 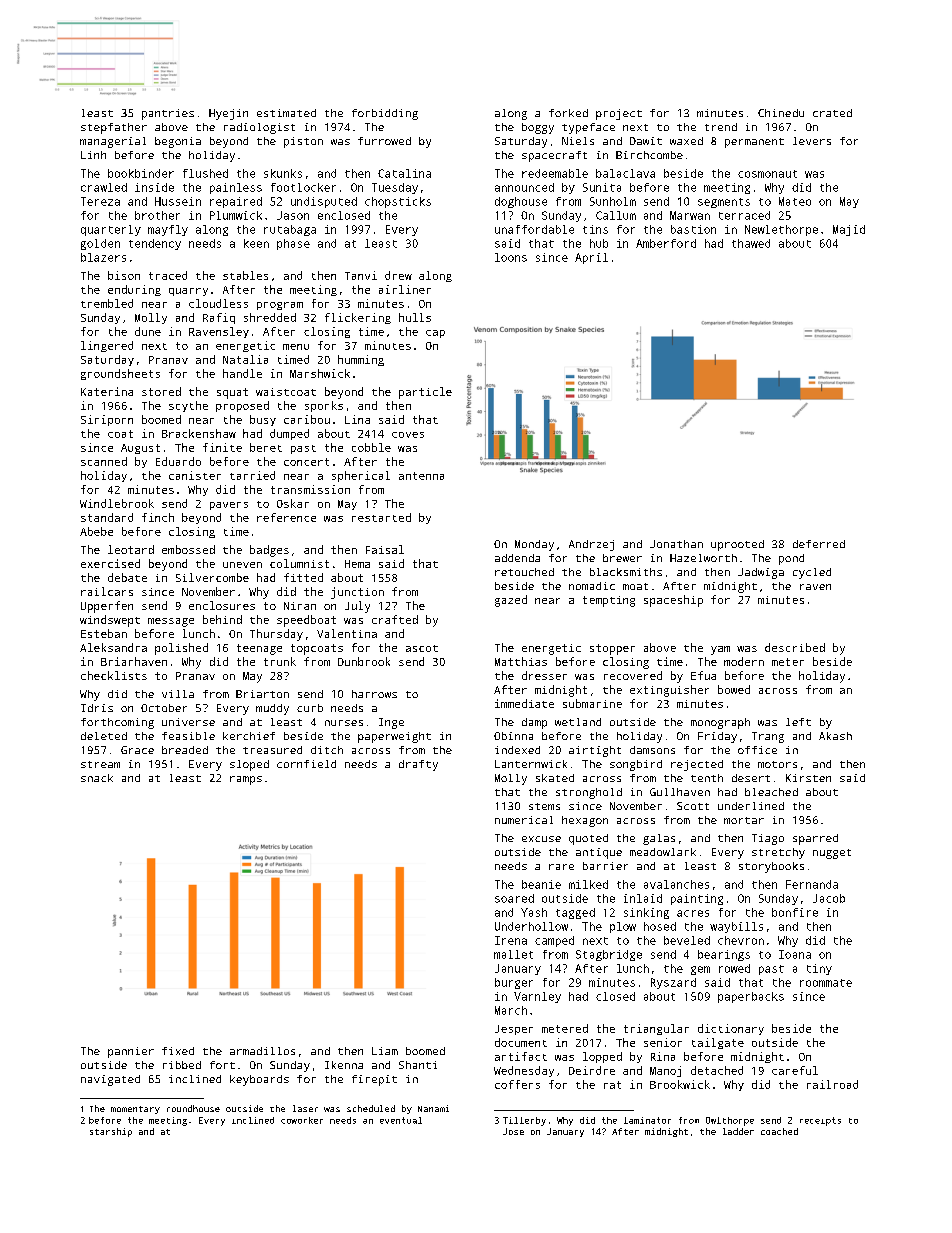 What do you see at coordinates (768, 839) in the document?
I see `Tiago` at bounding box center [768, 839].
